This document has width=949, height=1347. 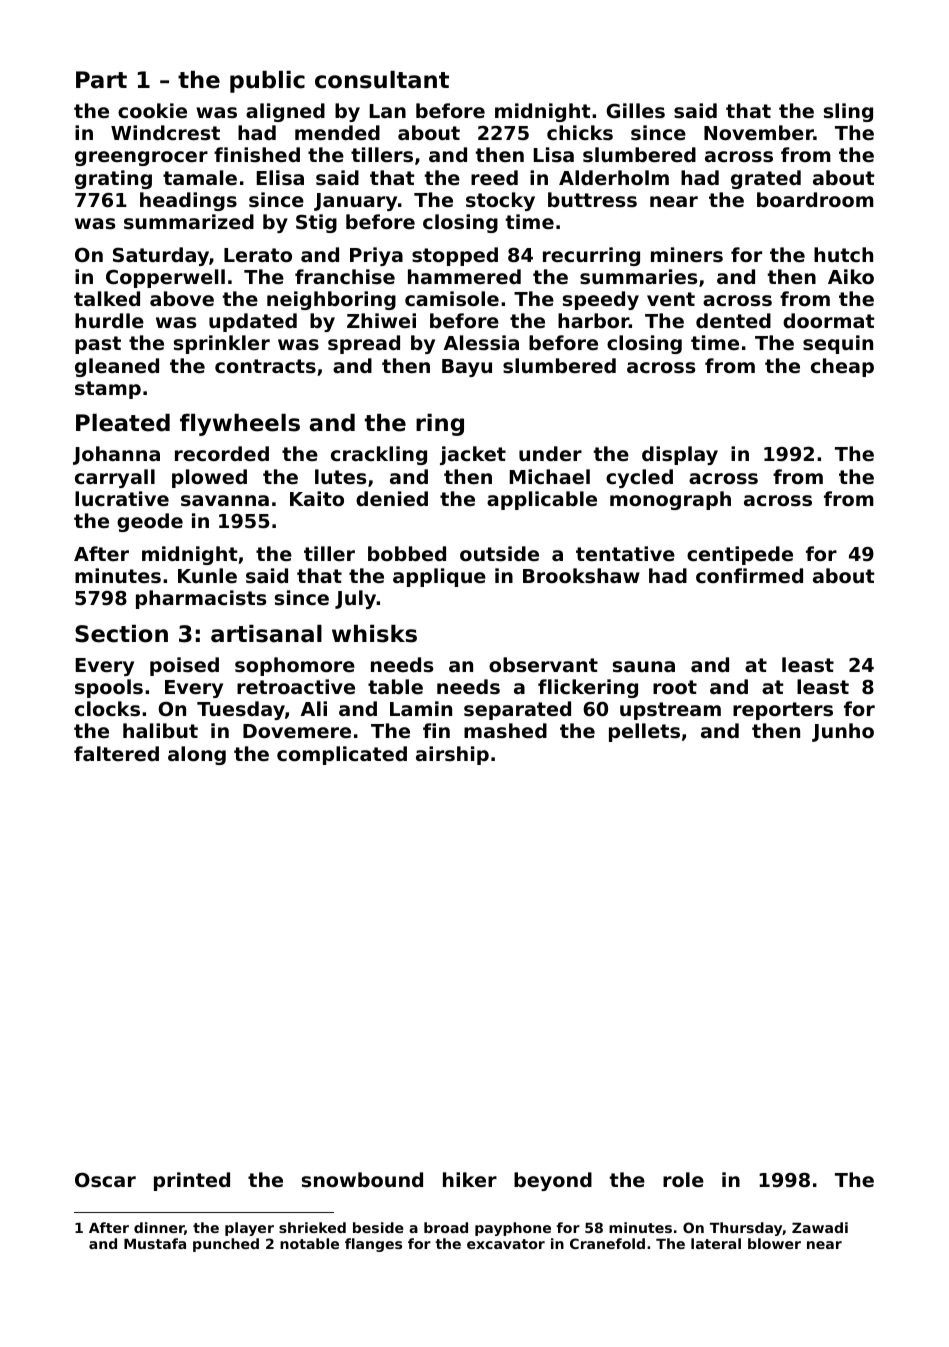 What do you see at coordinates (373, 1245) in the document?
I see `flanges` at bounding box center [373, 1245].
